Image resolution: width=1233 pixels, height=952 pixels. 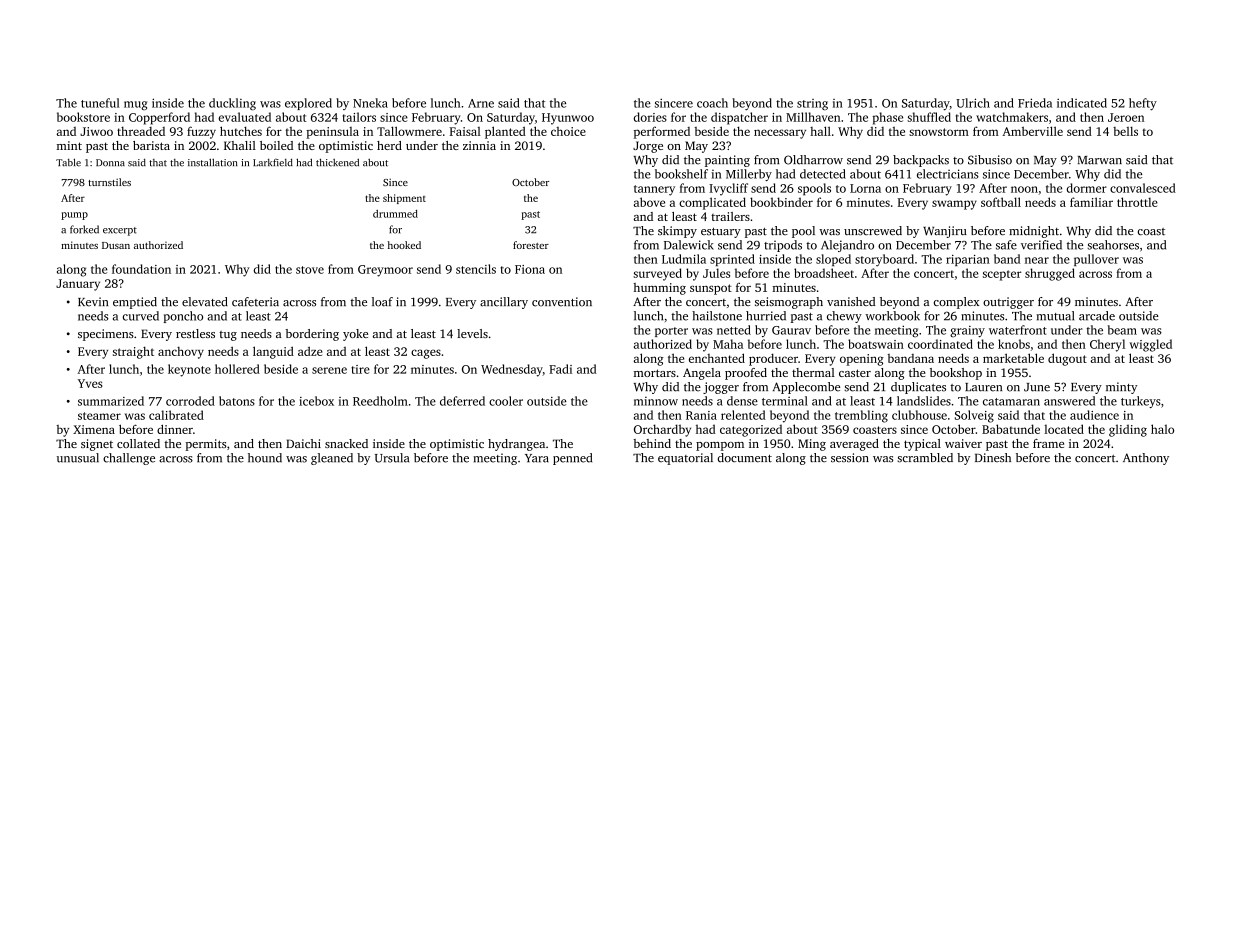 I want to click on cages, so click(x=426, y=354).
